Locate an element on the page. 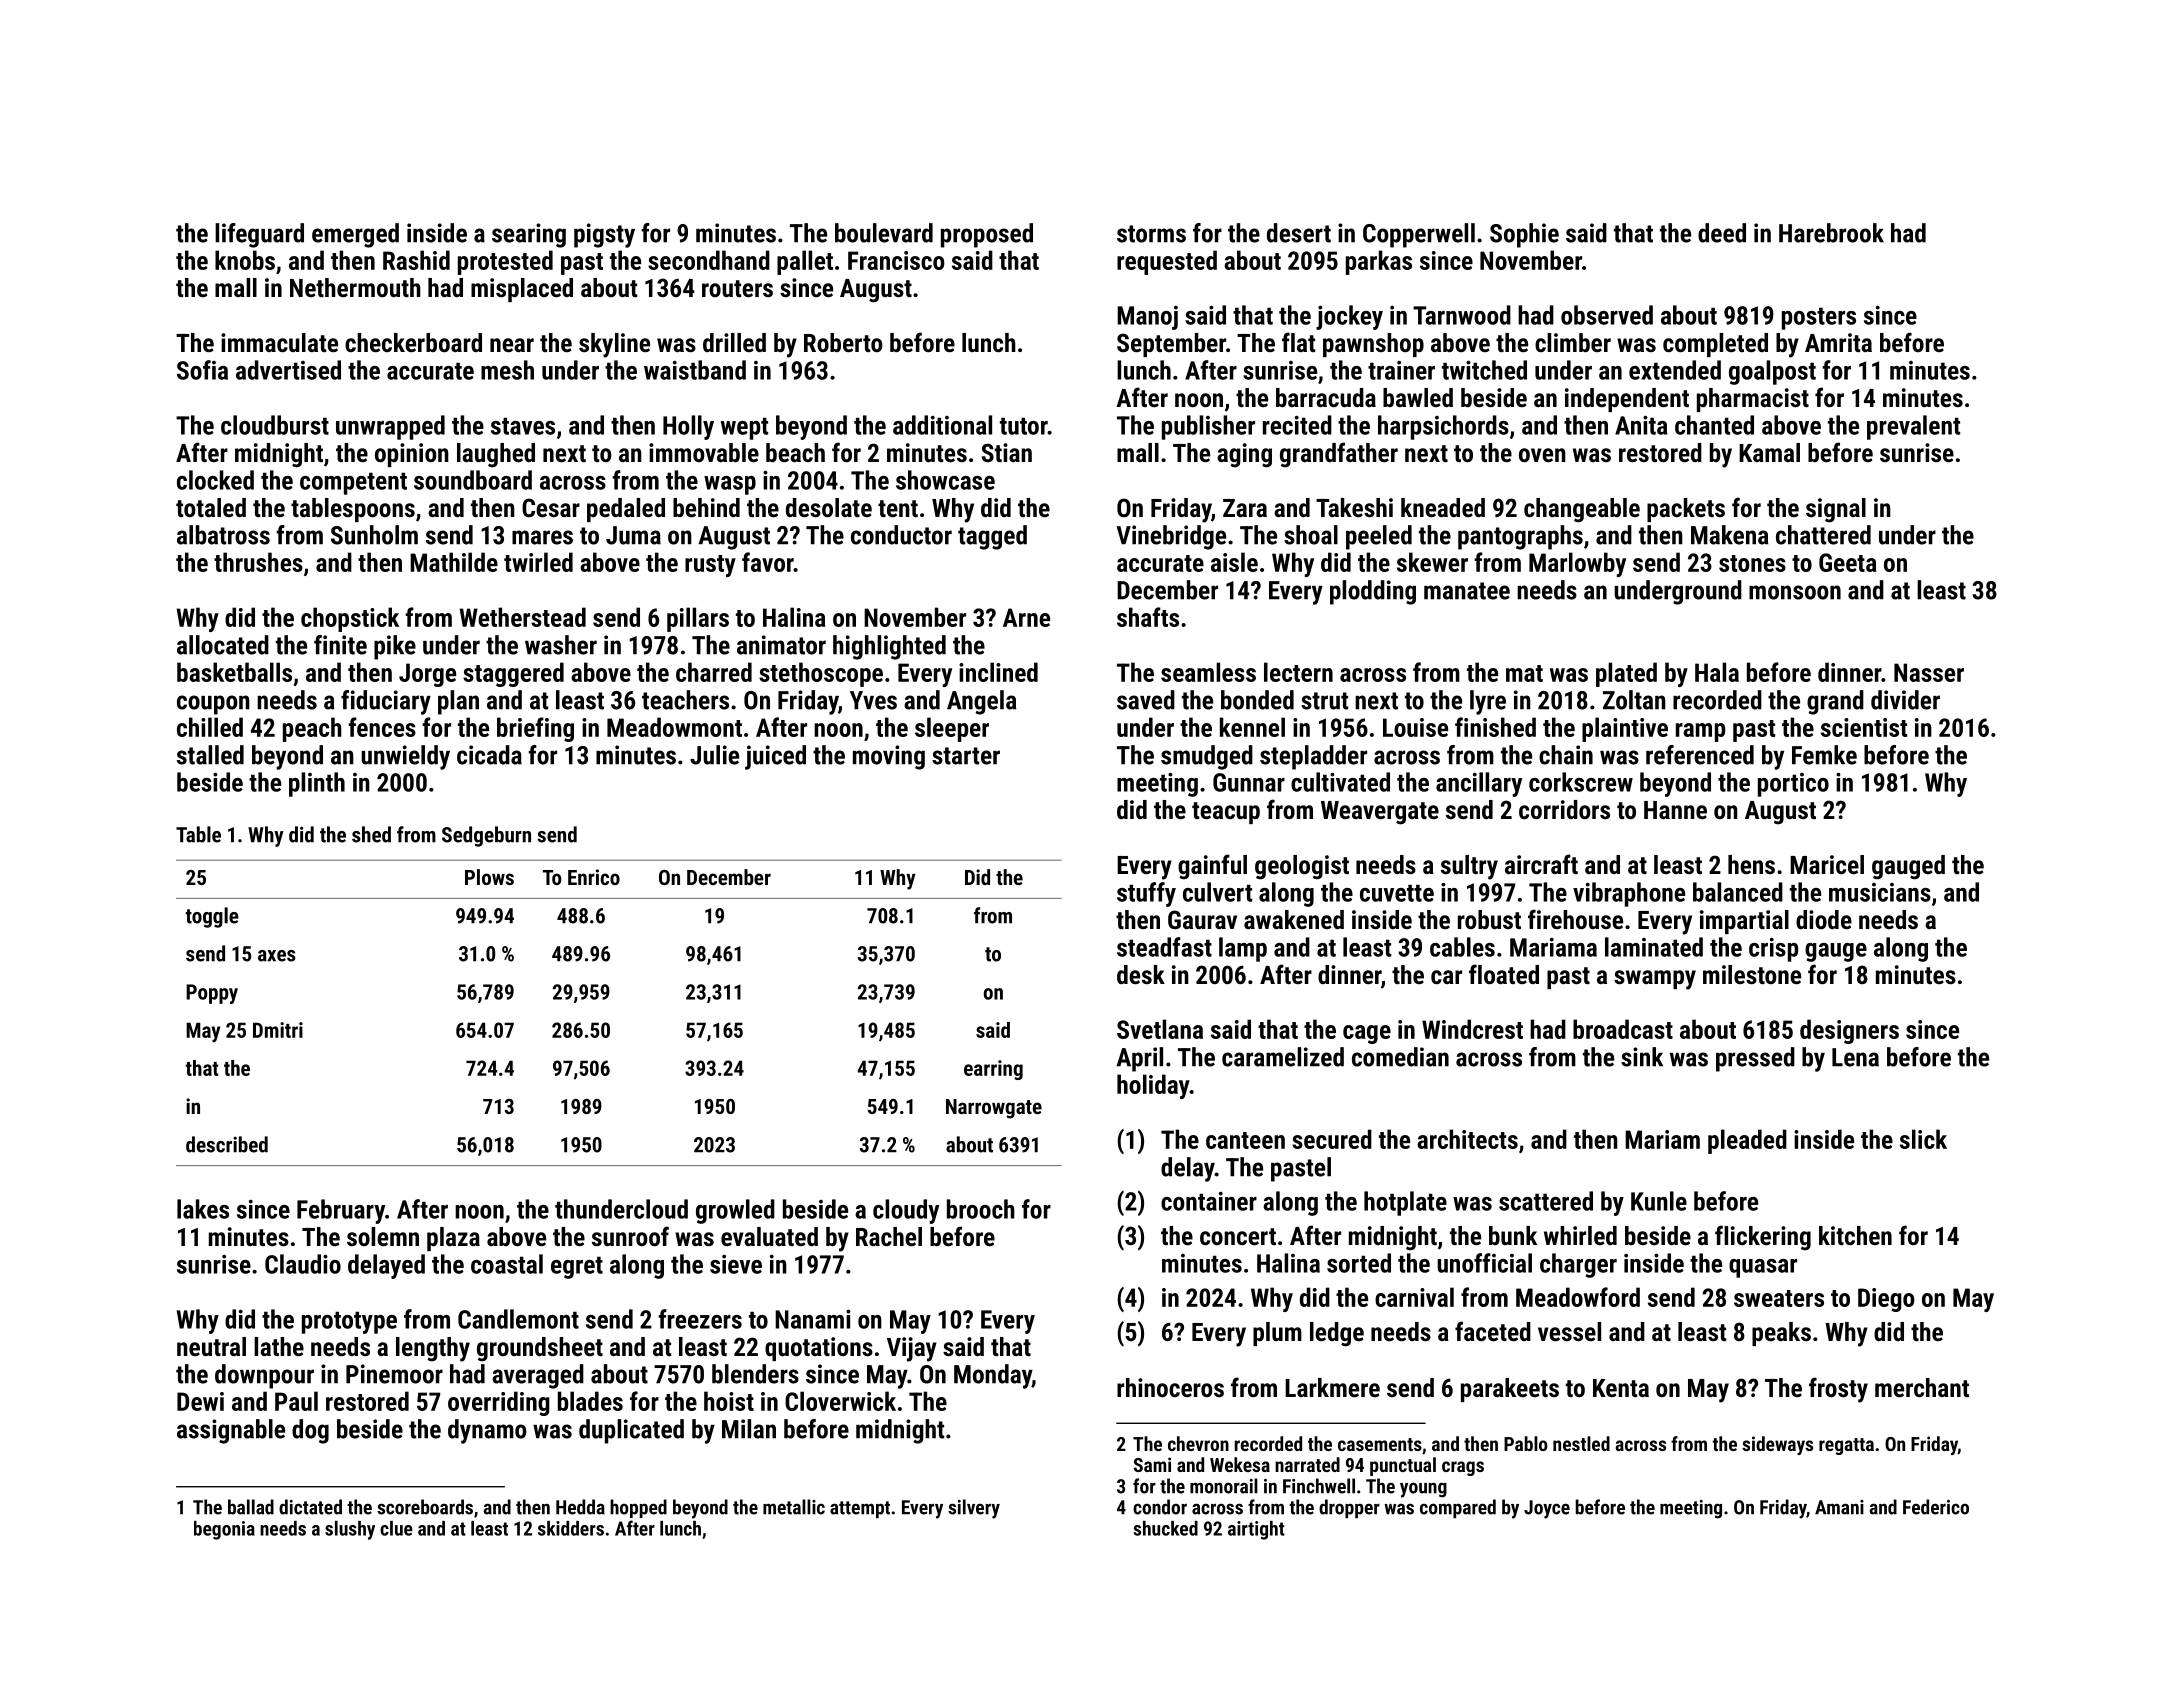 This page has width=2178, height=1683. strut is located at coordinates (1324, 701).
